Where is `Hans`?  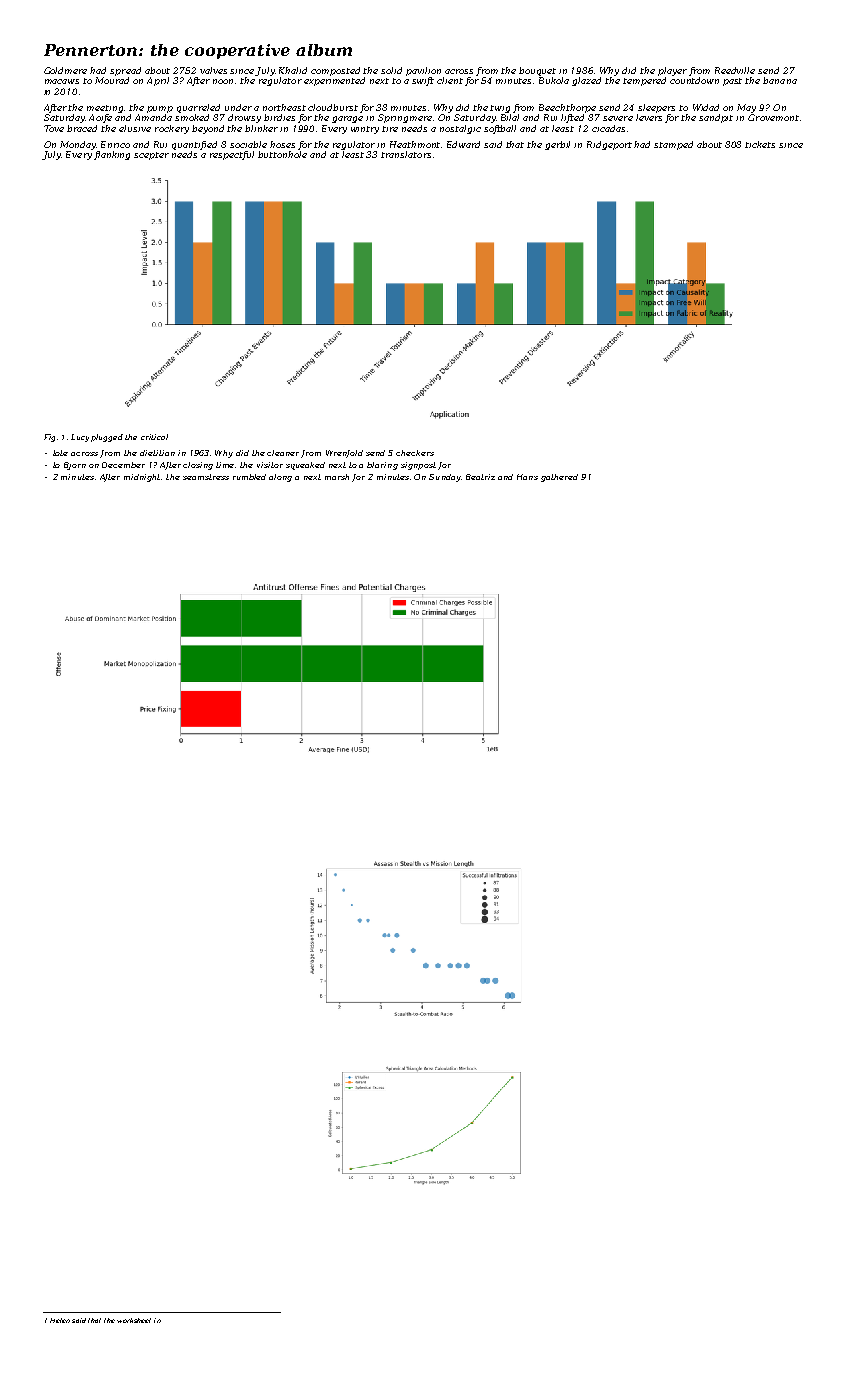 Hans is located at coordinates (527, 477).
